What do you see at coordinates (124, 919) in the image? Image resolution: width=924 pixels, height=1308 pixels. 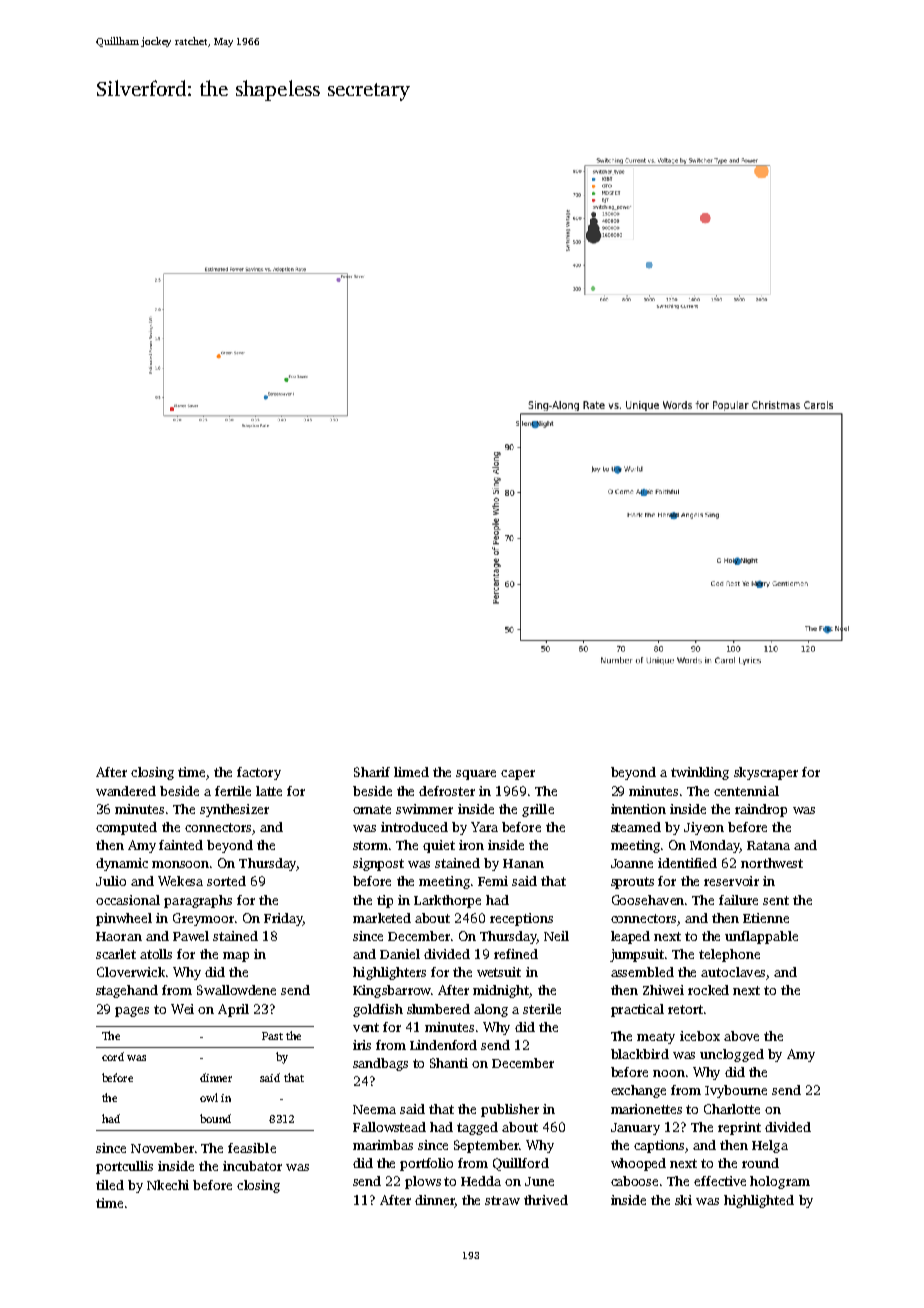 I see `pinwheel` at bounding box center [124, 919].
